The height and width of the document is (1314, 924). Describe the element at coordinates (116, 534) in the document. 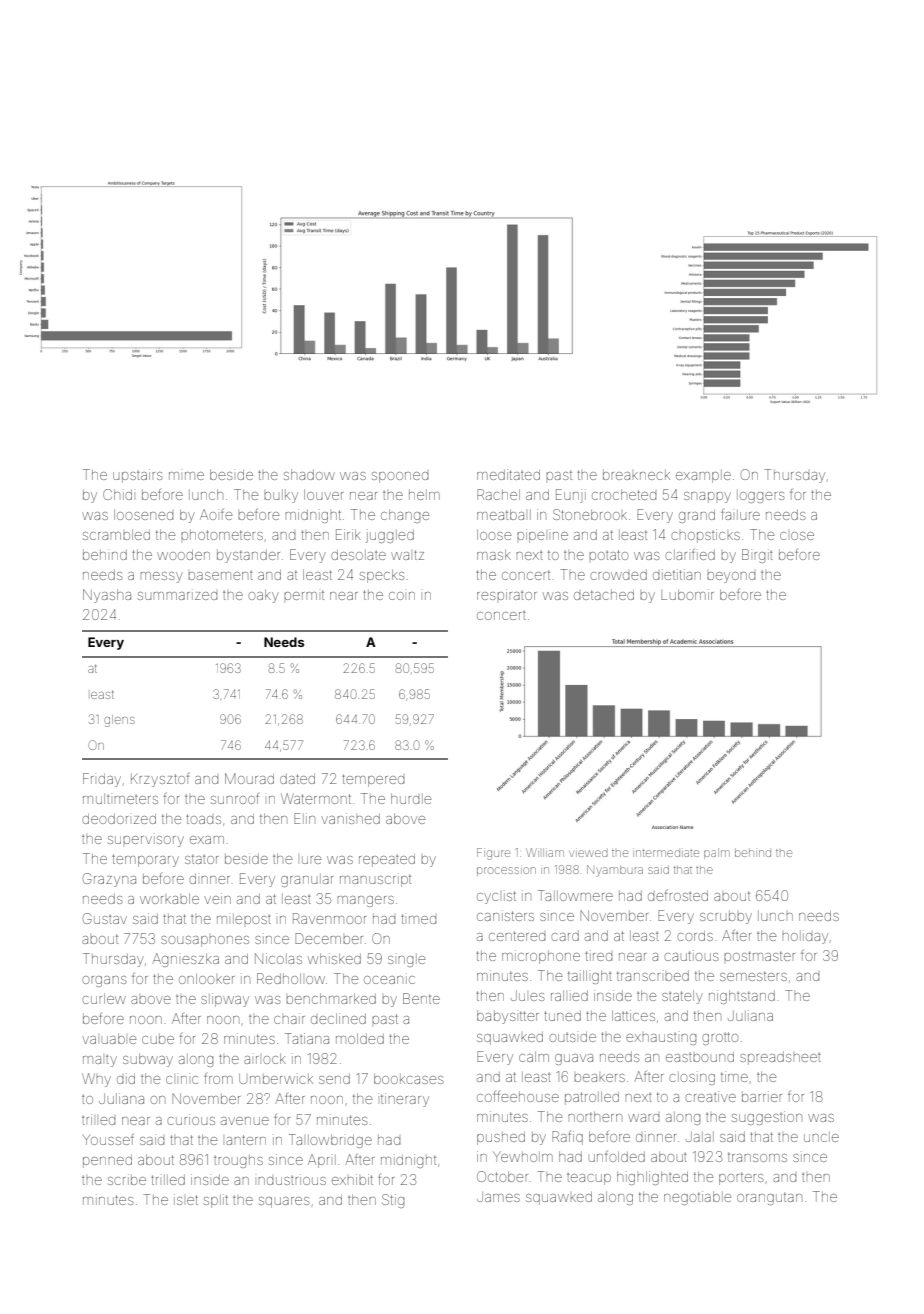

I see `scrambled` at that location.
